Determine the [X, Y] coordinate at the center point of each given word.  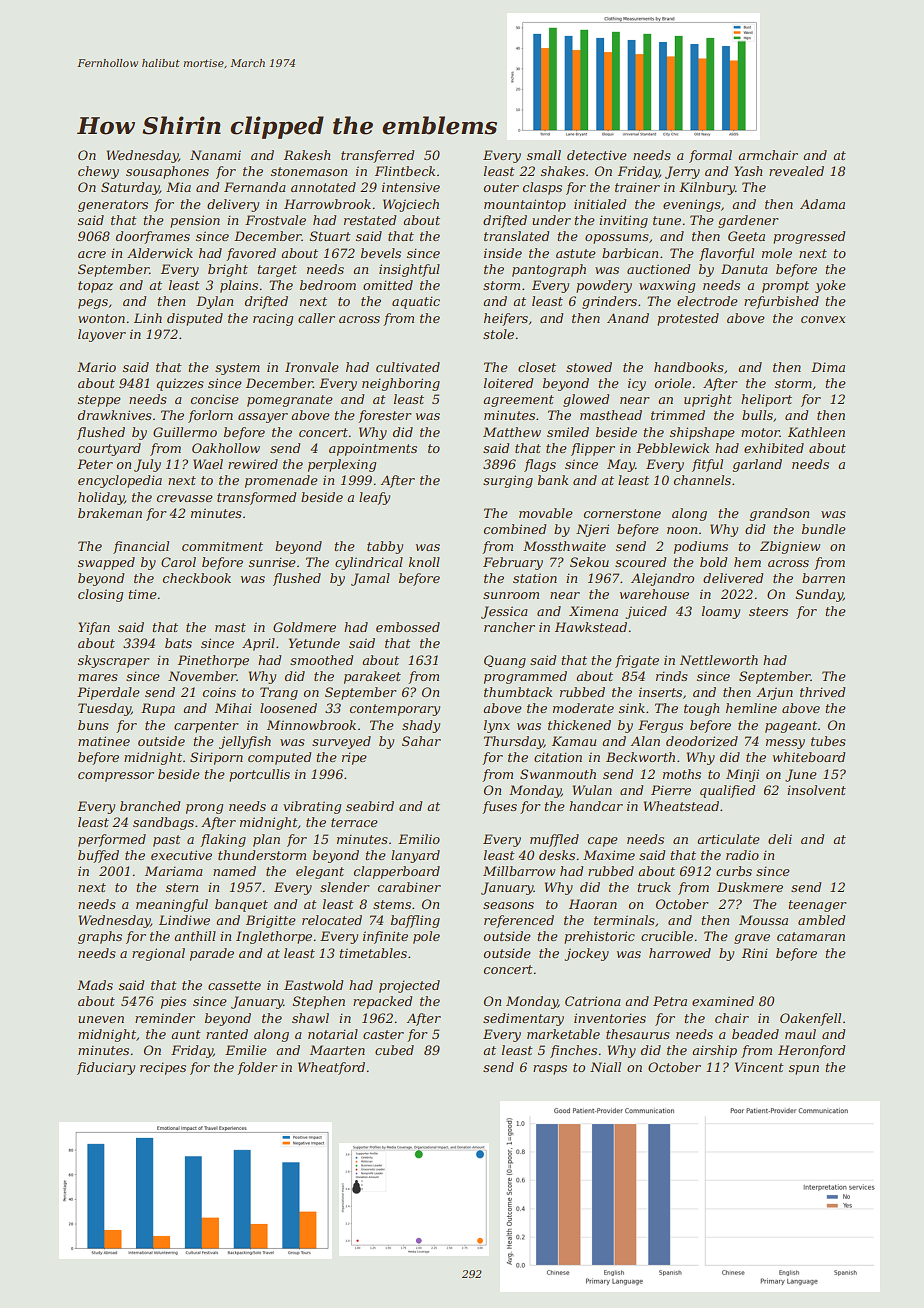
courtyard [109, 449]
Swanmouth [558, 774]
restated [370, 220]
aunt [186, 1034]
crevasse [185, 498]
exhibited [774, 448]
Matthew [512, 432]
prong [204, 809]
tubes [828, 741]
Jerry [682, 172]
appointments [373, 449]
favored [251, 254]
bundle [824, 529]
